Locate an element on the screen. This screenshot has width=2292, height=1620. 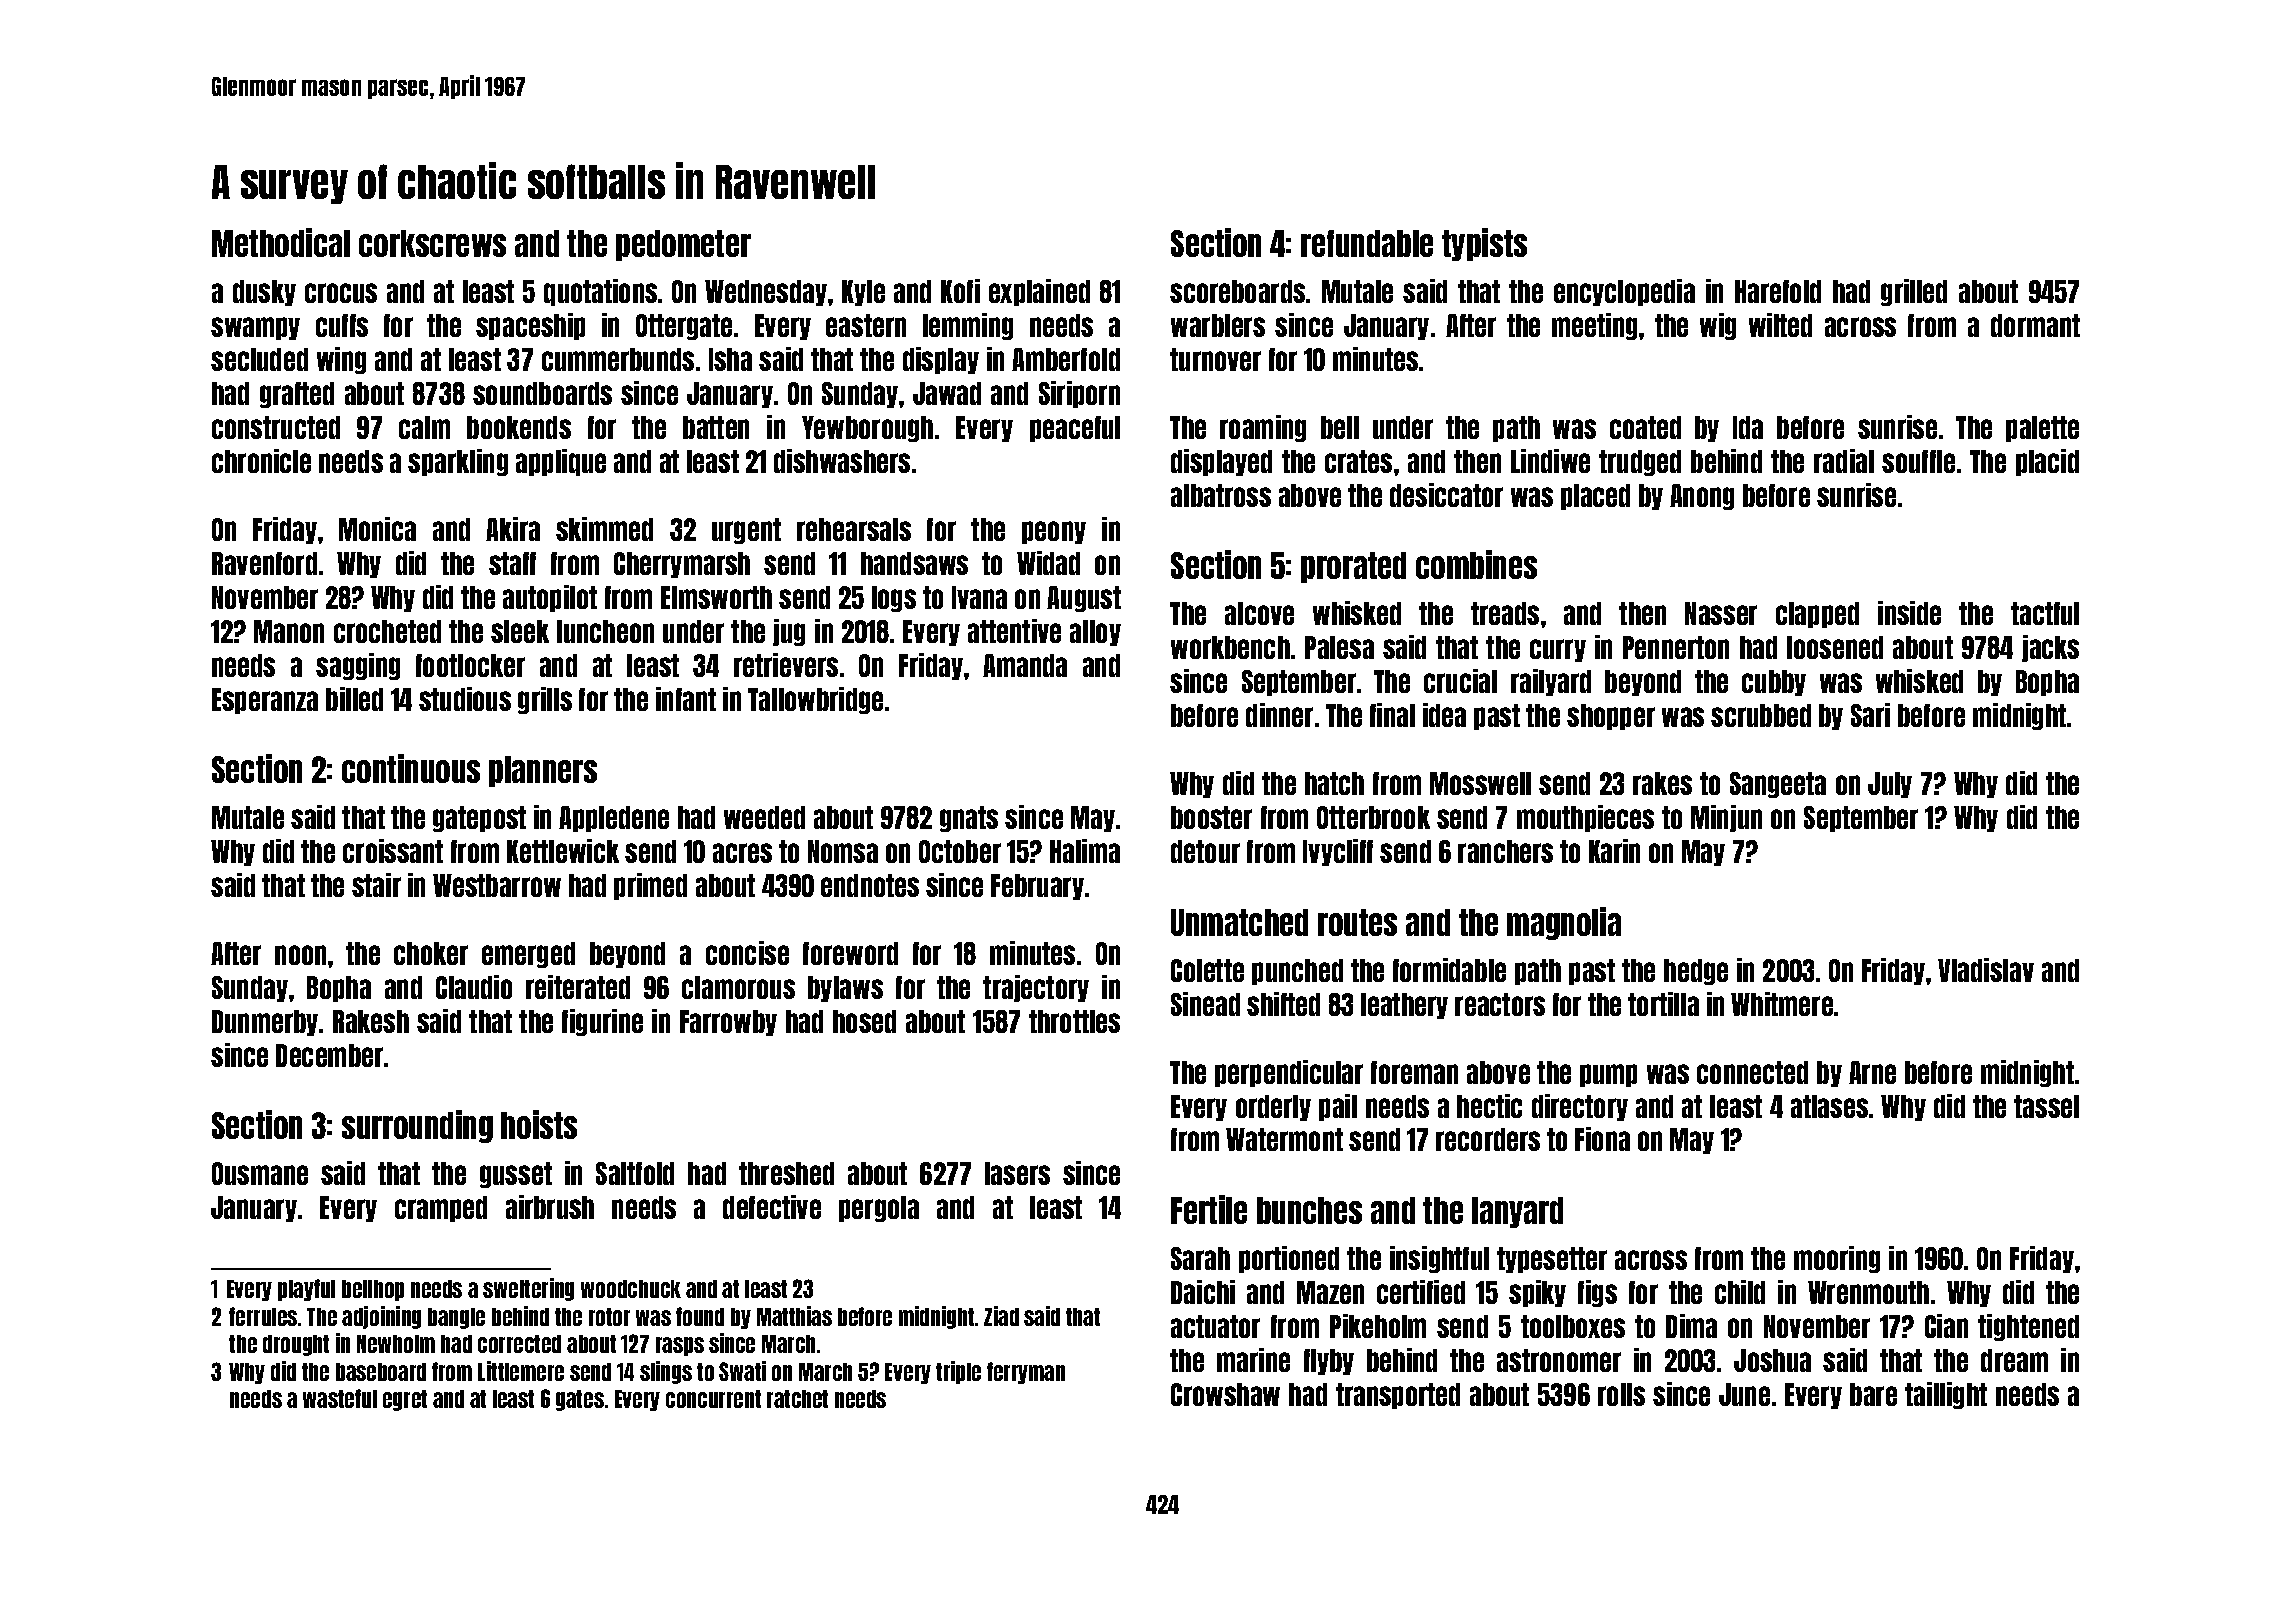
Jawad is located at coordinates (947, 393).
